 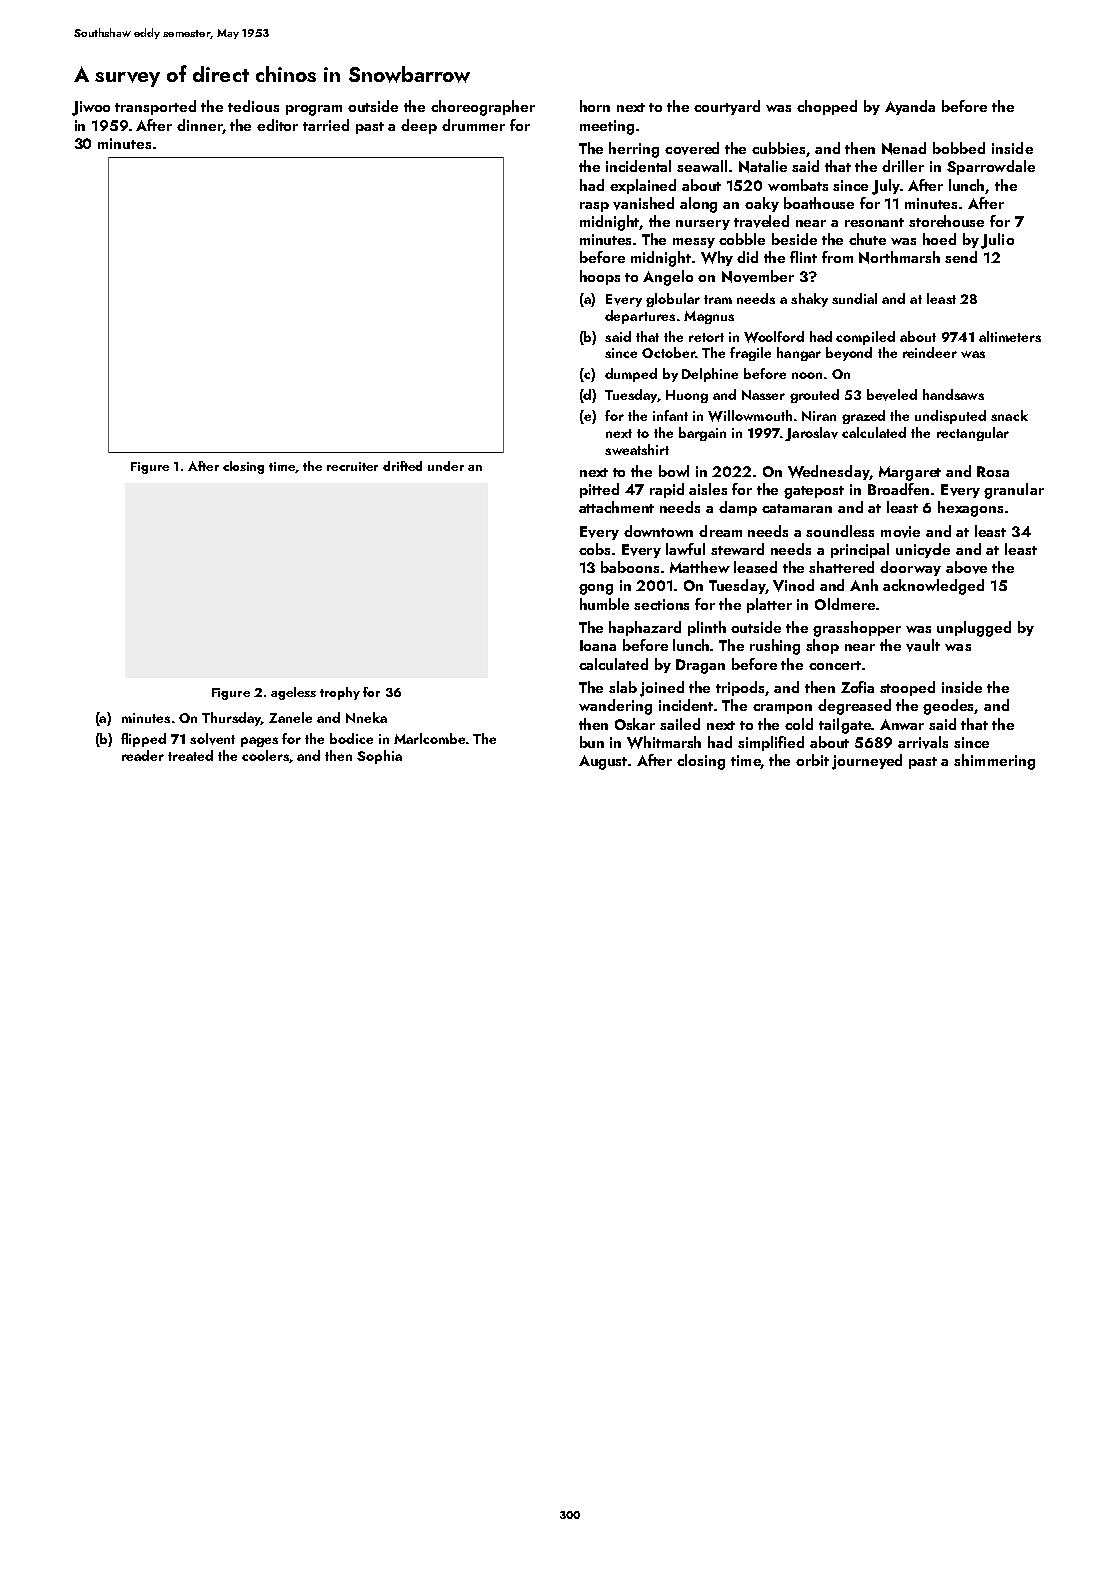 I want to click on chopped, so click(x=827, y=107).
